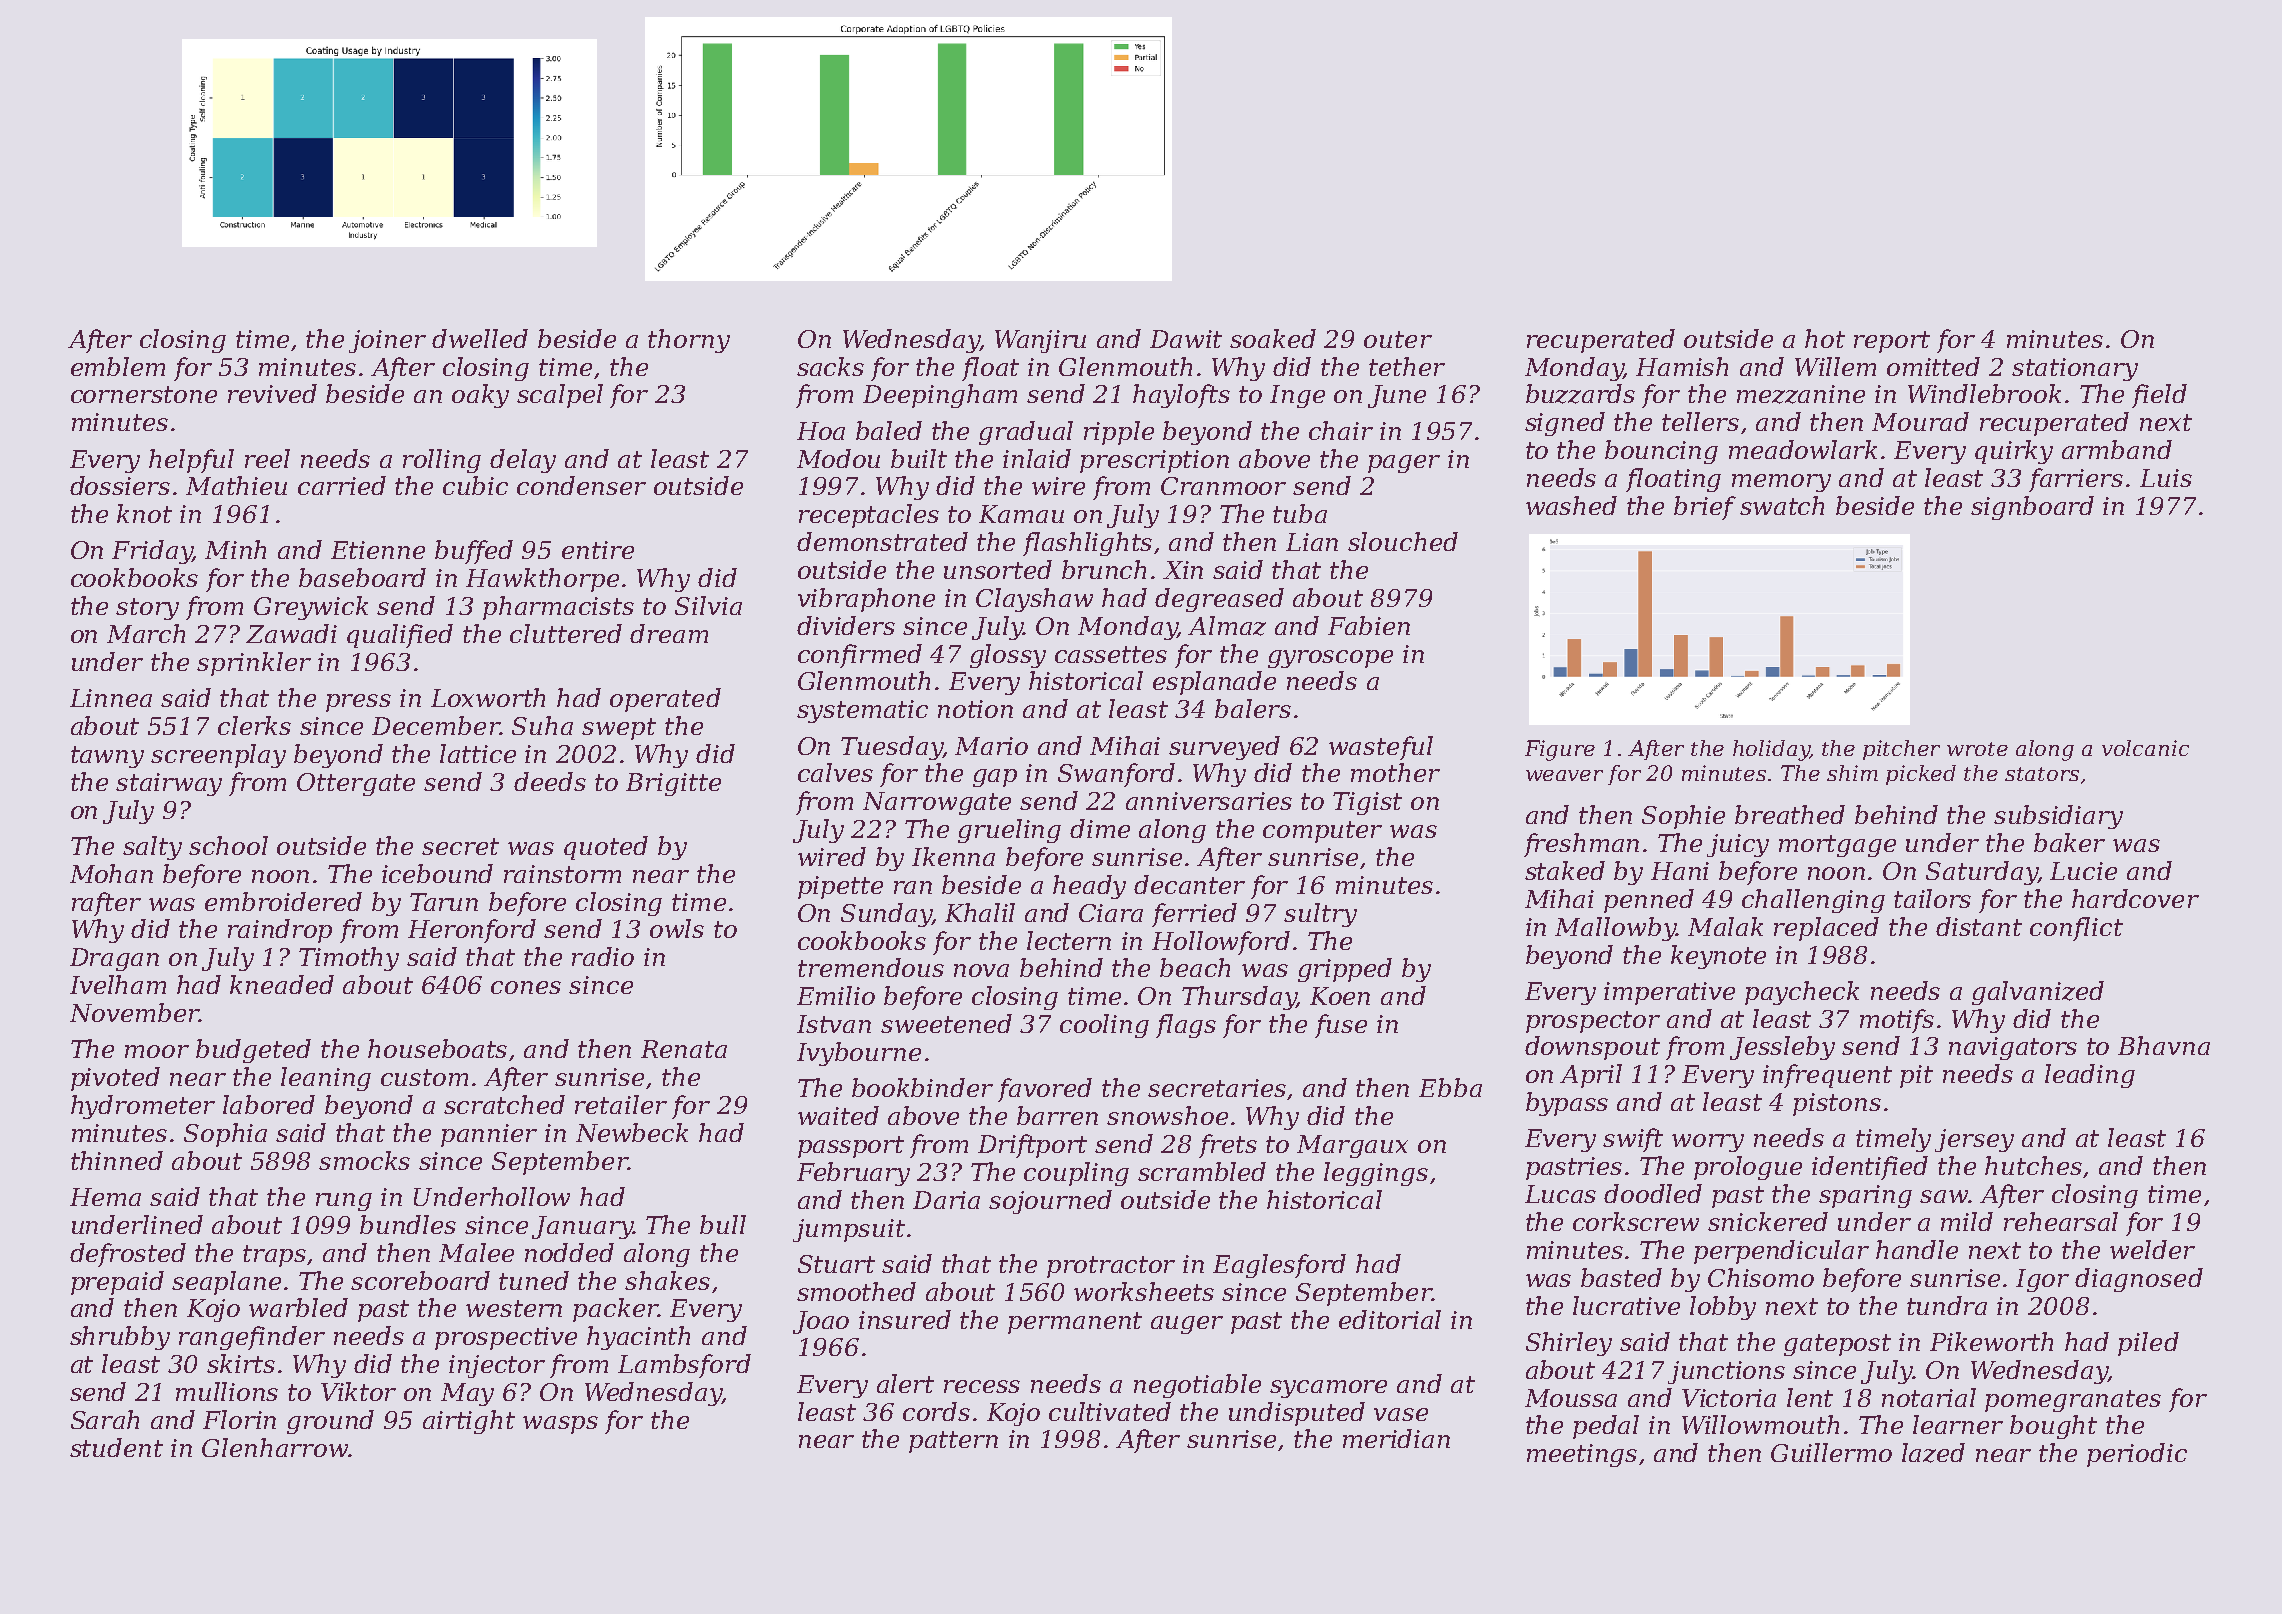 The width and height of the page is (2282, 1614). What do you see at coordinates (689, 341) in the page?
I see `thorny` at bounding box center [689, 341].
